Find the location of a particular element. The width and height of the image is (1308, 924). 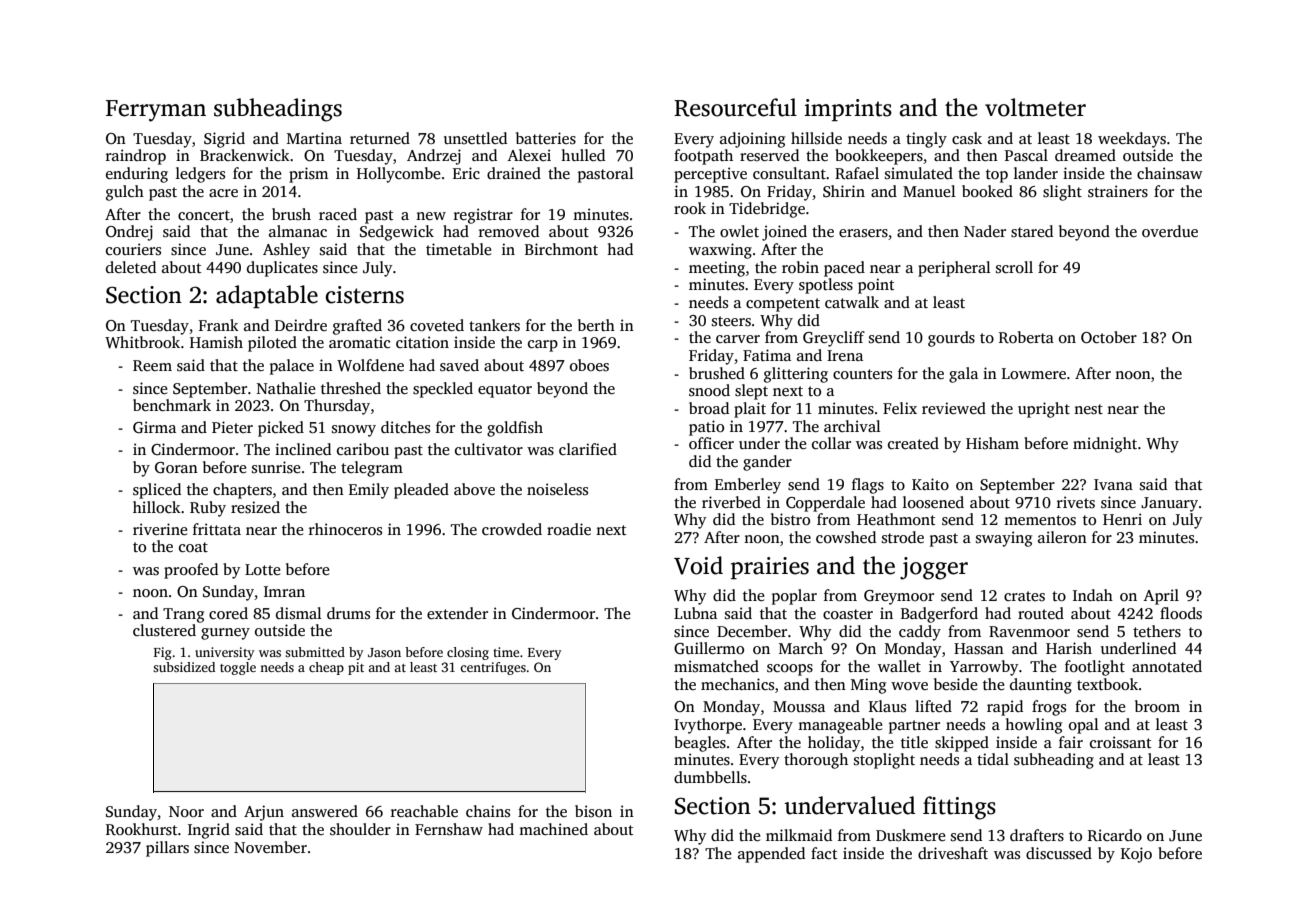

Resourceful is located at coordinates (735, 107).
